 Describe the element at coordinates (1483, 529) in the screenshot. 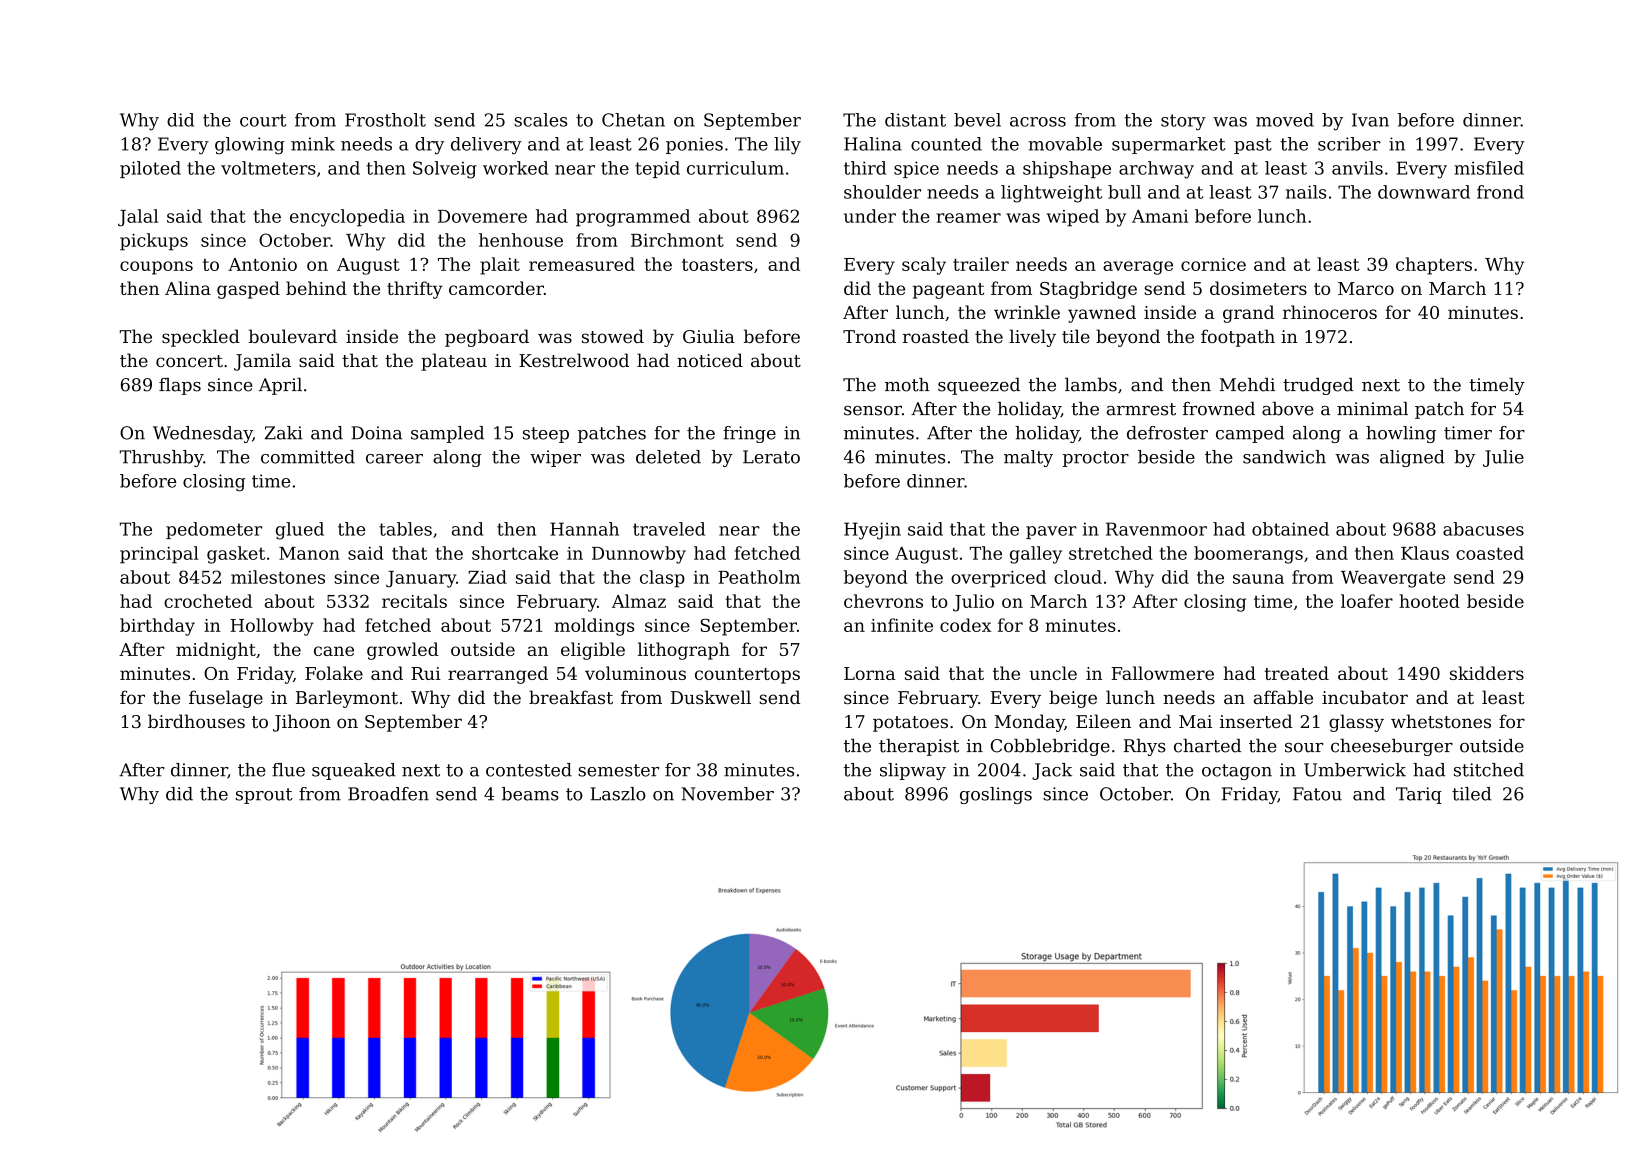

I see `abacuses` at that location.
